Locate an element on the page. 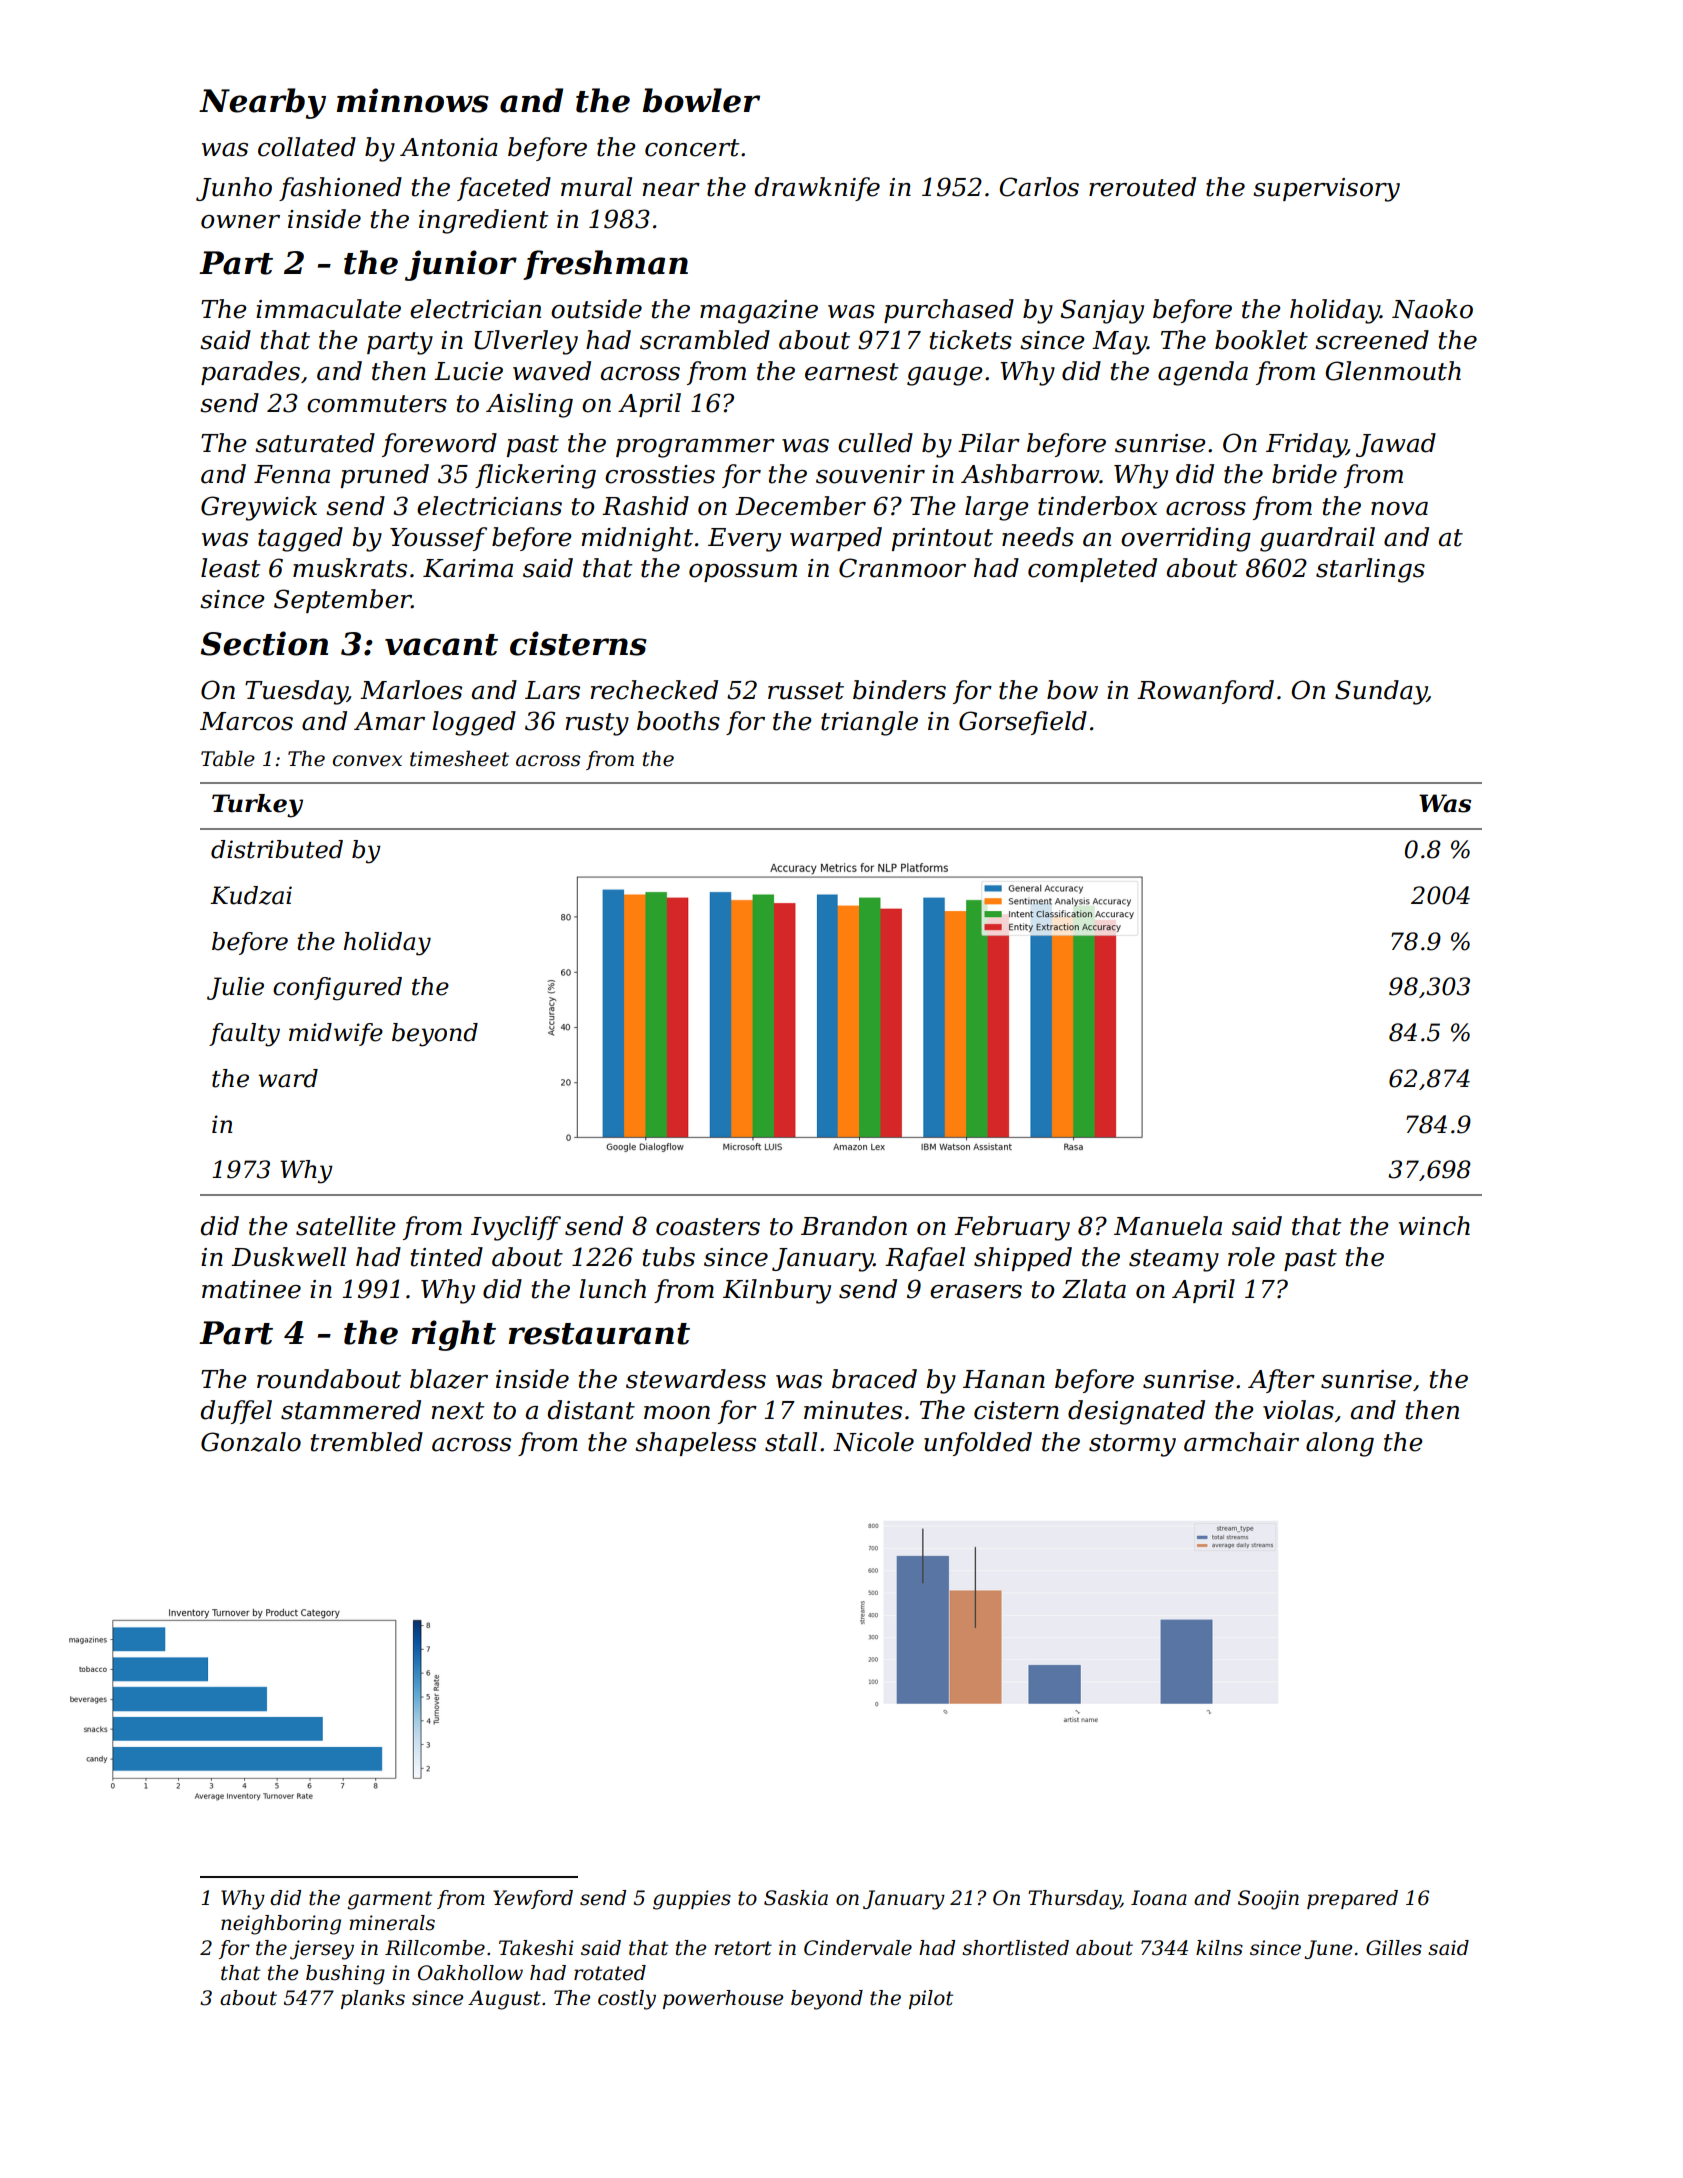 The width and height of the document is (1683, 2178). Naoko is located at coordinates (1432, 309).
